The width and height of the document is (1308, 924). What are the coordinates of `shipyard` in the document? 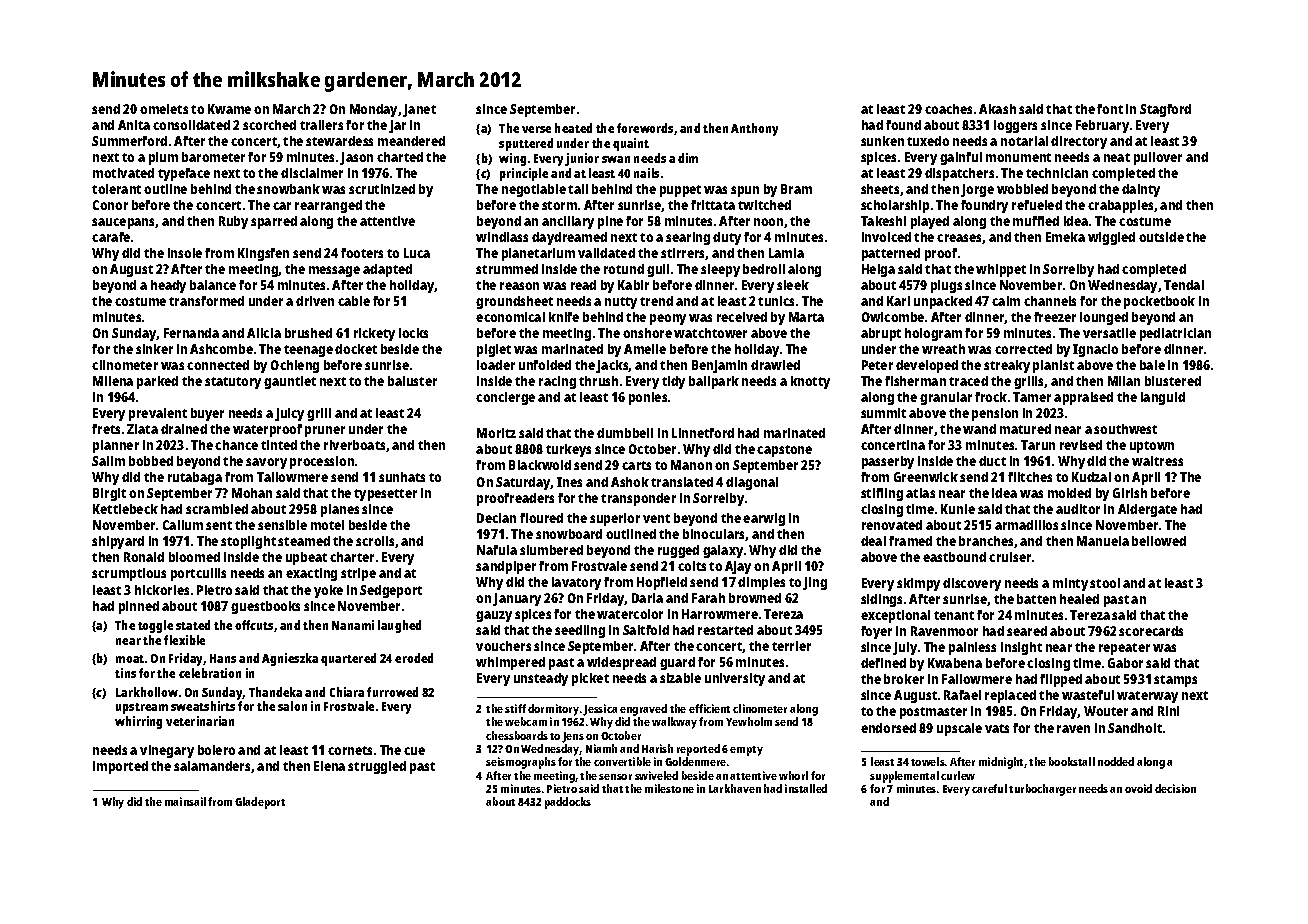 It's located at (118, 542).
